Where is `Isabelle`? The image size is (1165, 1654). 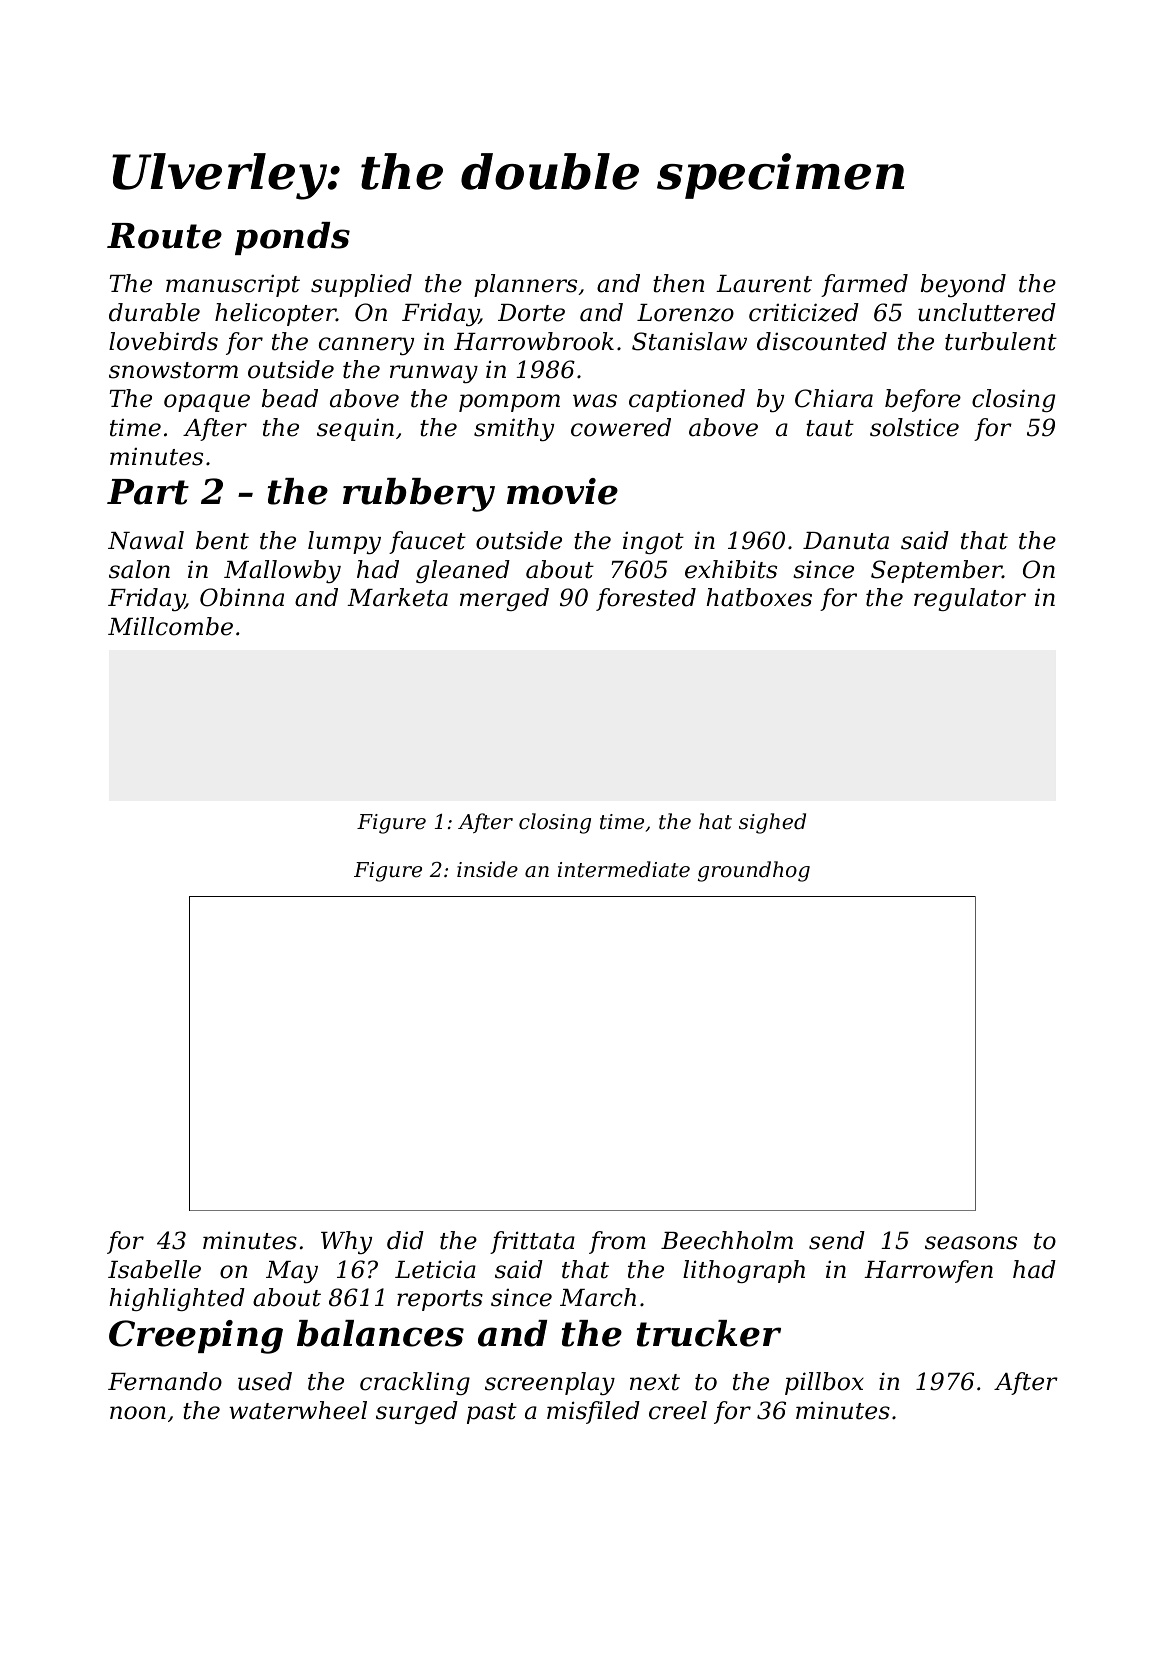
Isabelle is located at coordinates (154, 1269).
